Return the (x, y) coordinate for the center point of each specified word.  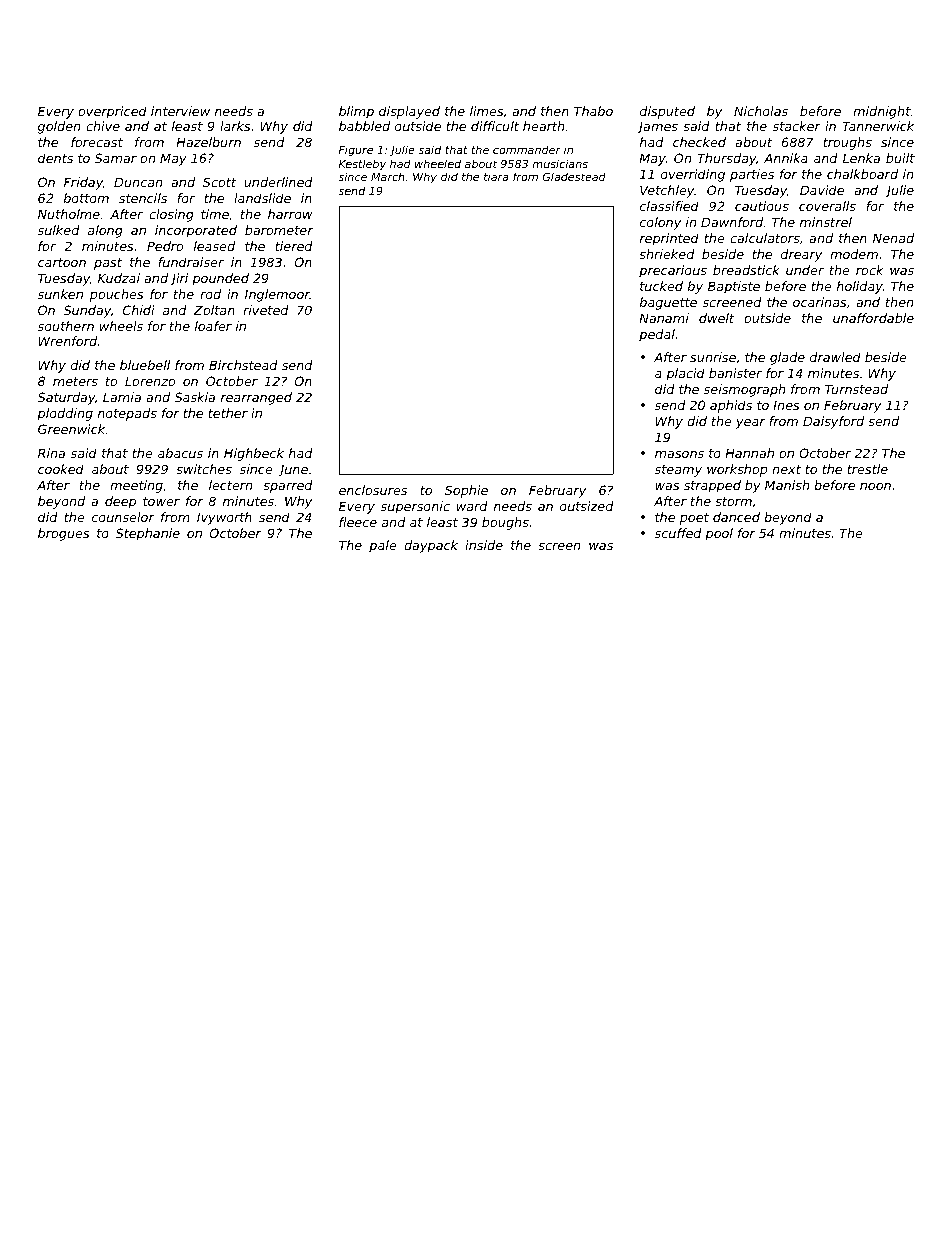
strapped (712, 486)
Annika (786, 158)
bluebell (145, 365)
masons (679, 454)
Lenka (861, 158)
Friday (83, 183)
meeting (136, 486)
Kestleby (362, 164)
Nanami (664, 318)
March (388, 176)
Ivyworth (224, 518)
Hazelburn (208, 142)
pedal (657, 335)
